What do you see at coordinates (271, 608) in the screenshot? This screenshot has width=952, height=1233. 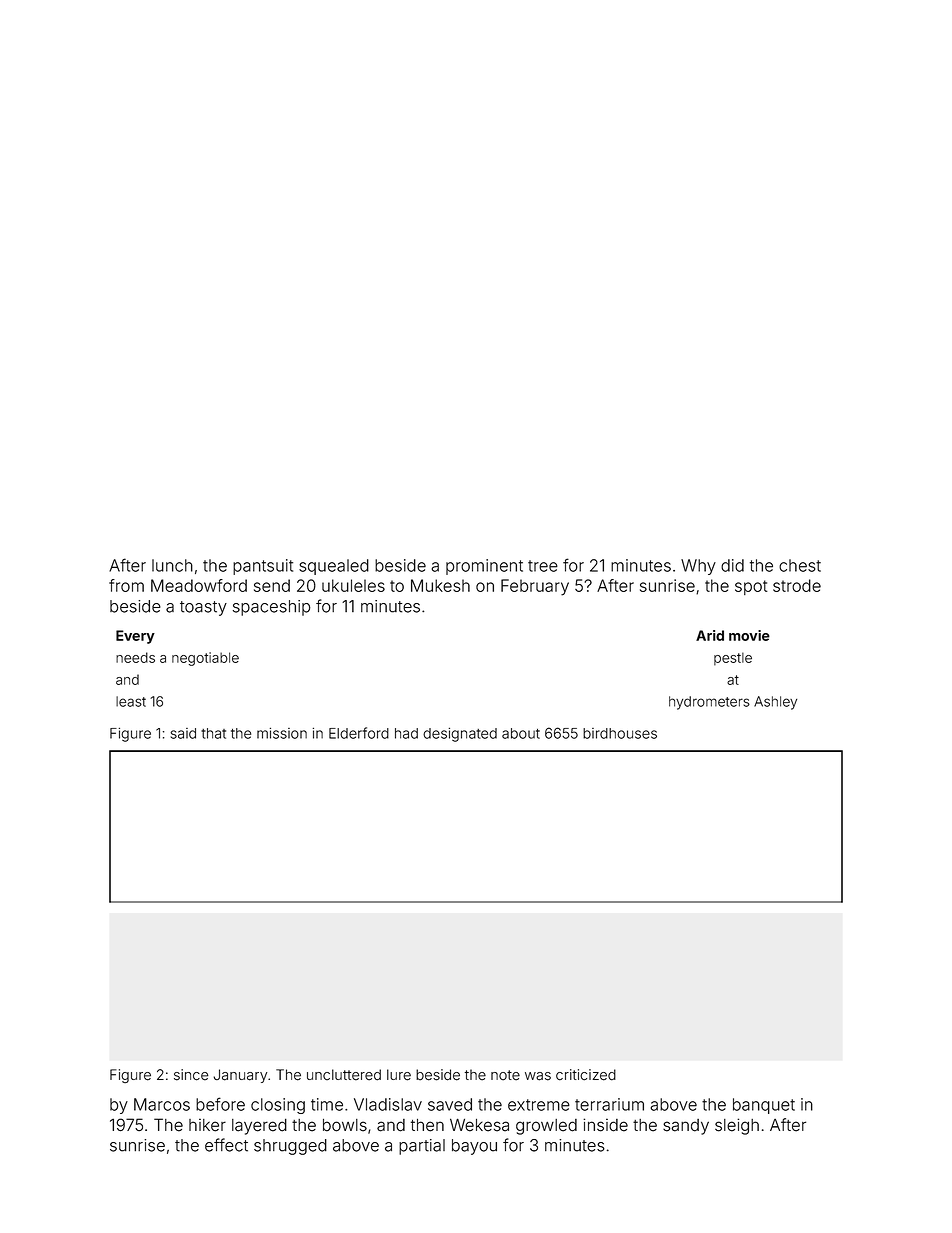 I see `spaceship` at bounding box center [271, 608].
